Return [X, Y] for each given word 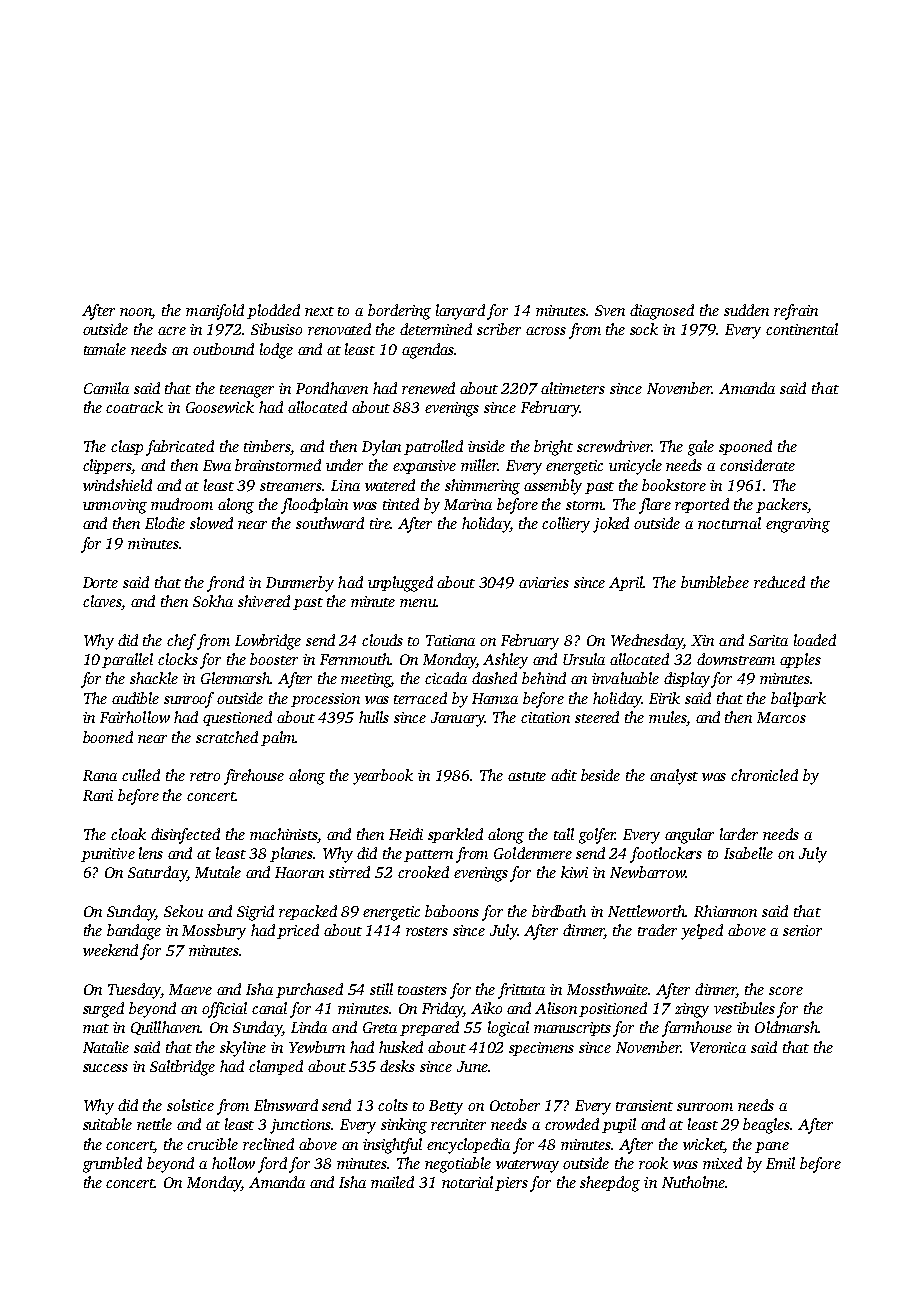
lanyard [460, 312]
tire [380, 523]
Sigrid [255, 913]
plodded [273, 311]
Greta [380, 1027]
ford [272, 1165]
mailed [392, 1182]
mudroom [182, 504]
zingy [692, 1010]
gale [701, 448]
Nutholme [693, 1182]
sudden [746, 310]
